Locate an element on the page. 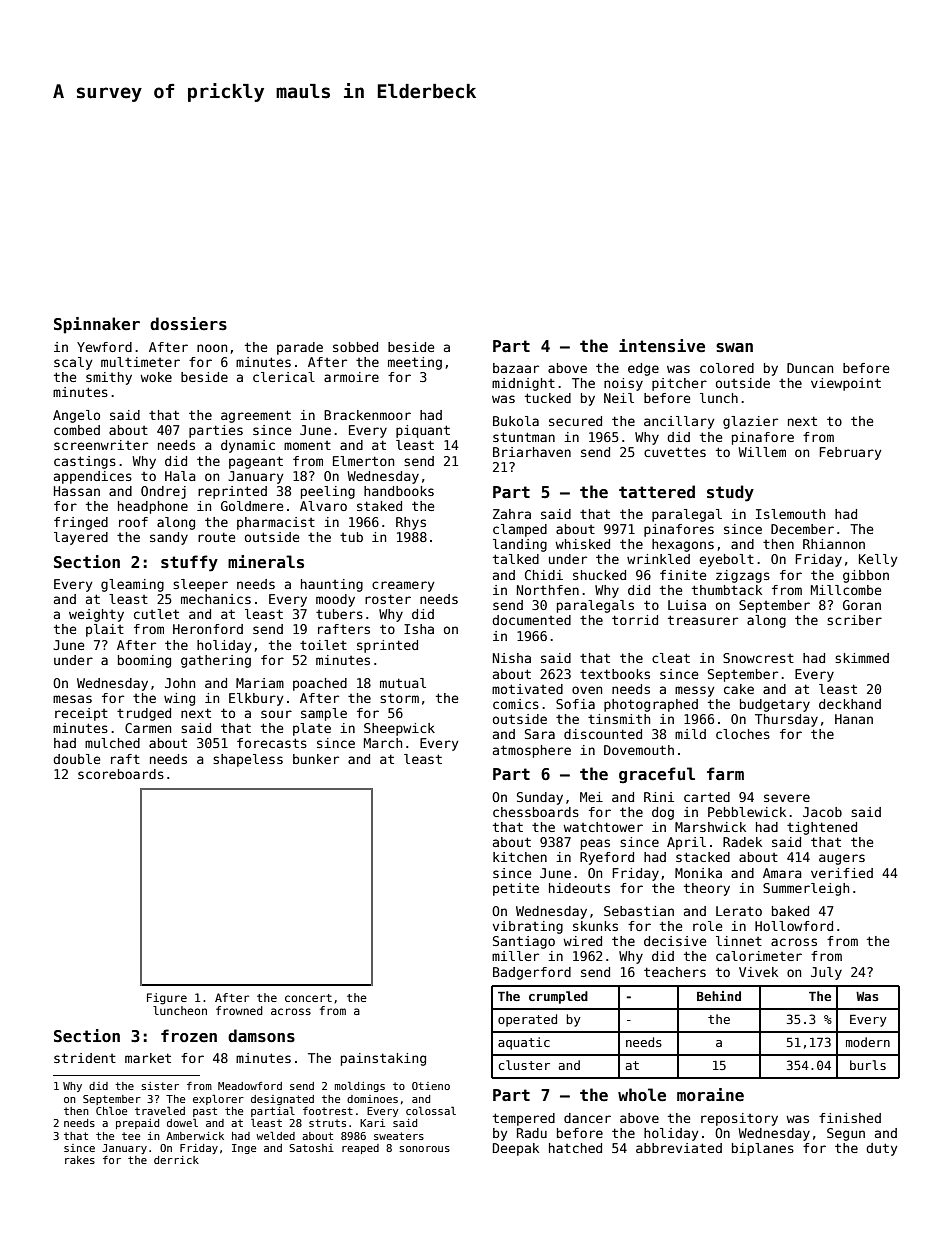  burls is located at coordinates (868, 1065).
